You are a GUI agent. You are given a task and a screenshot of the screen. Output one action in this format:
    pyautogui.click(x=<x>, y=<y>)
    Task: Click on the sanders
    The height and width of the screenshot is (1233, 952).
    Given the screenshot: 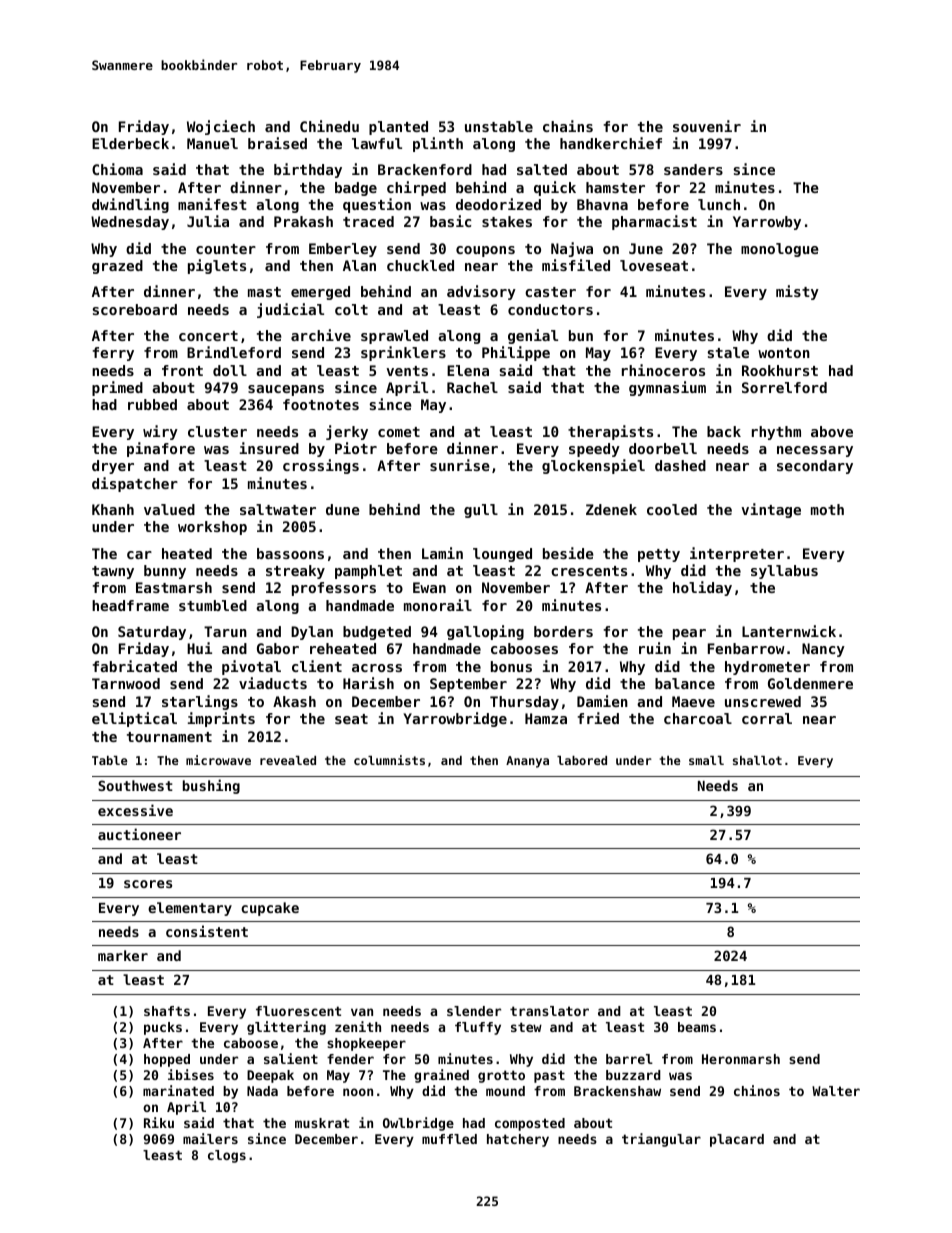 What is the action you would take?
    pyautogui.click(x=693, y=169)
